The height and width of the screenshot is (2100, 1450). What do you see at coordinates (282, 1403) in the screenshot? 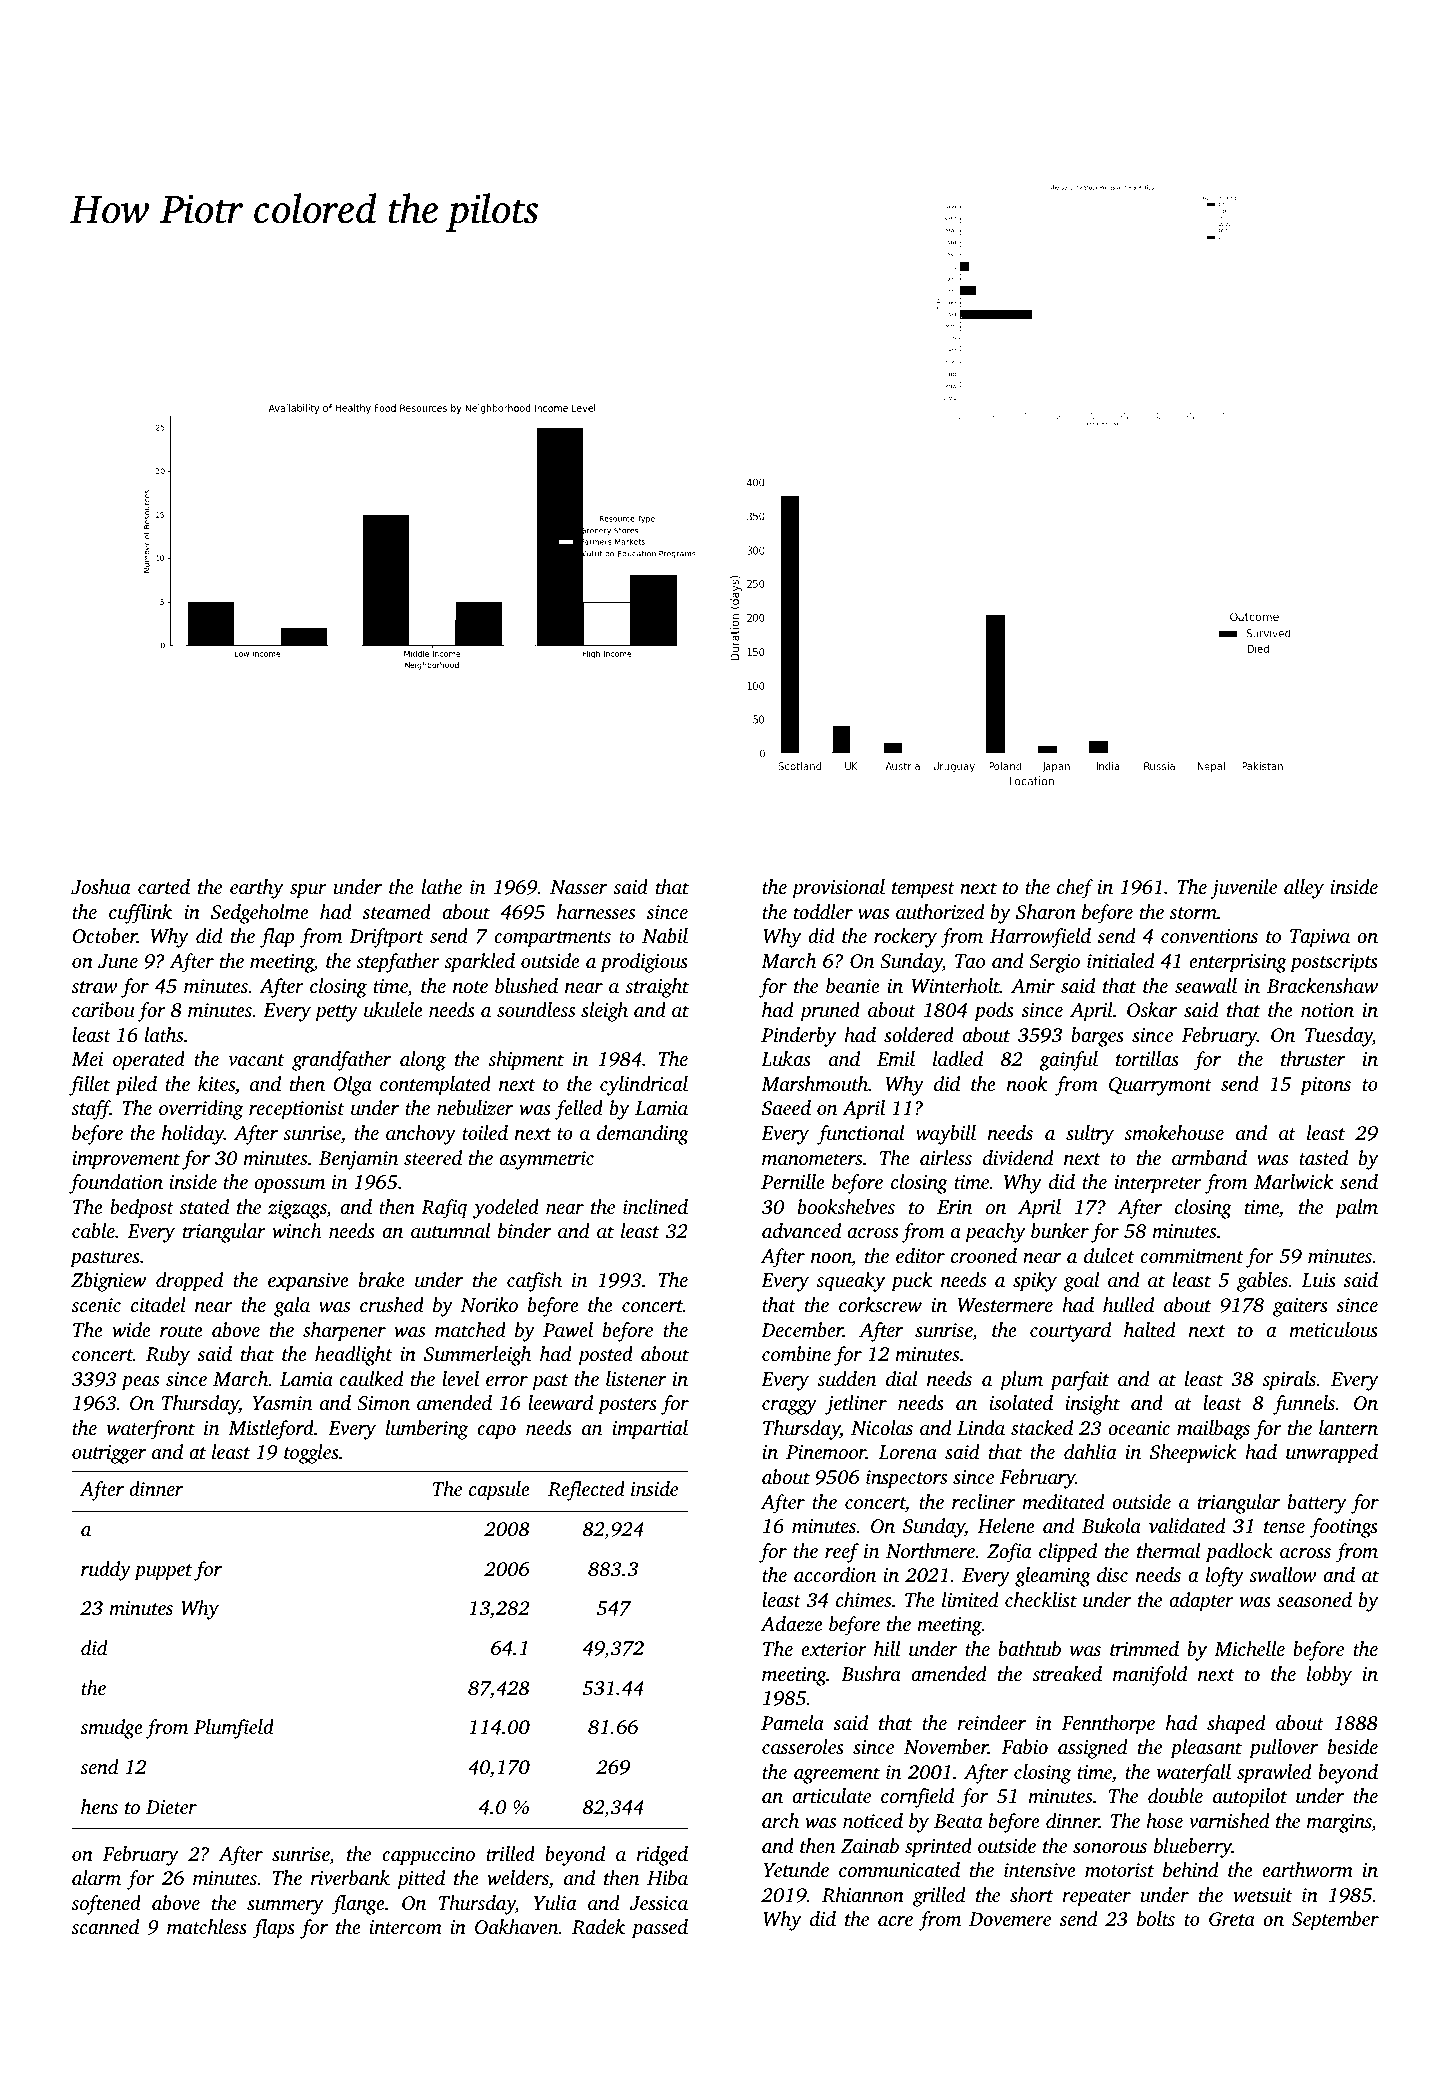
I see `Yasmin` at bounding box center [282, 1403].
